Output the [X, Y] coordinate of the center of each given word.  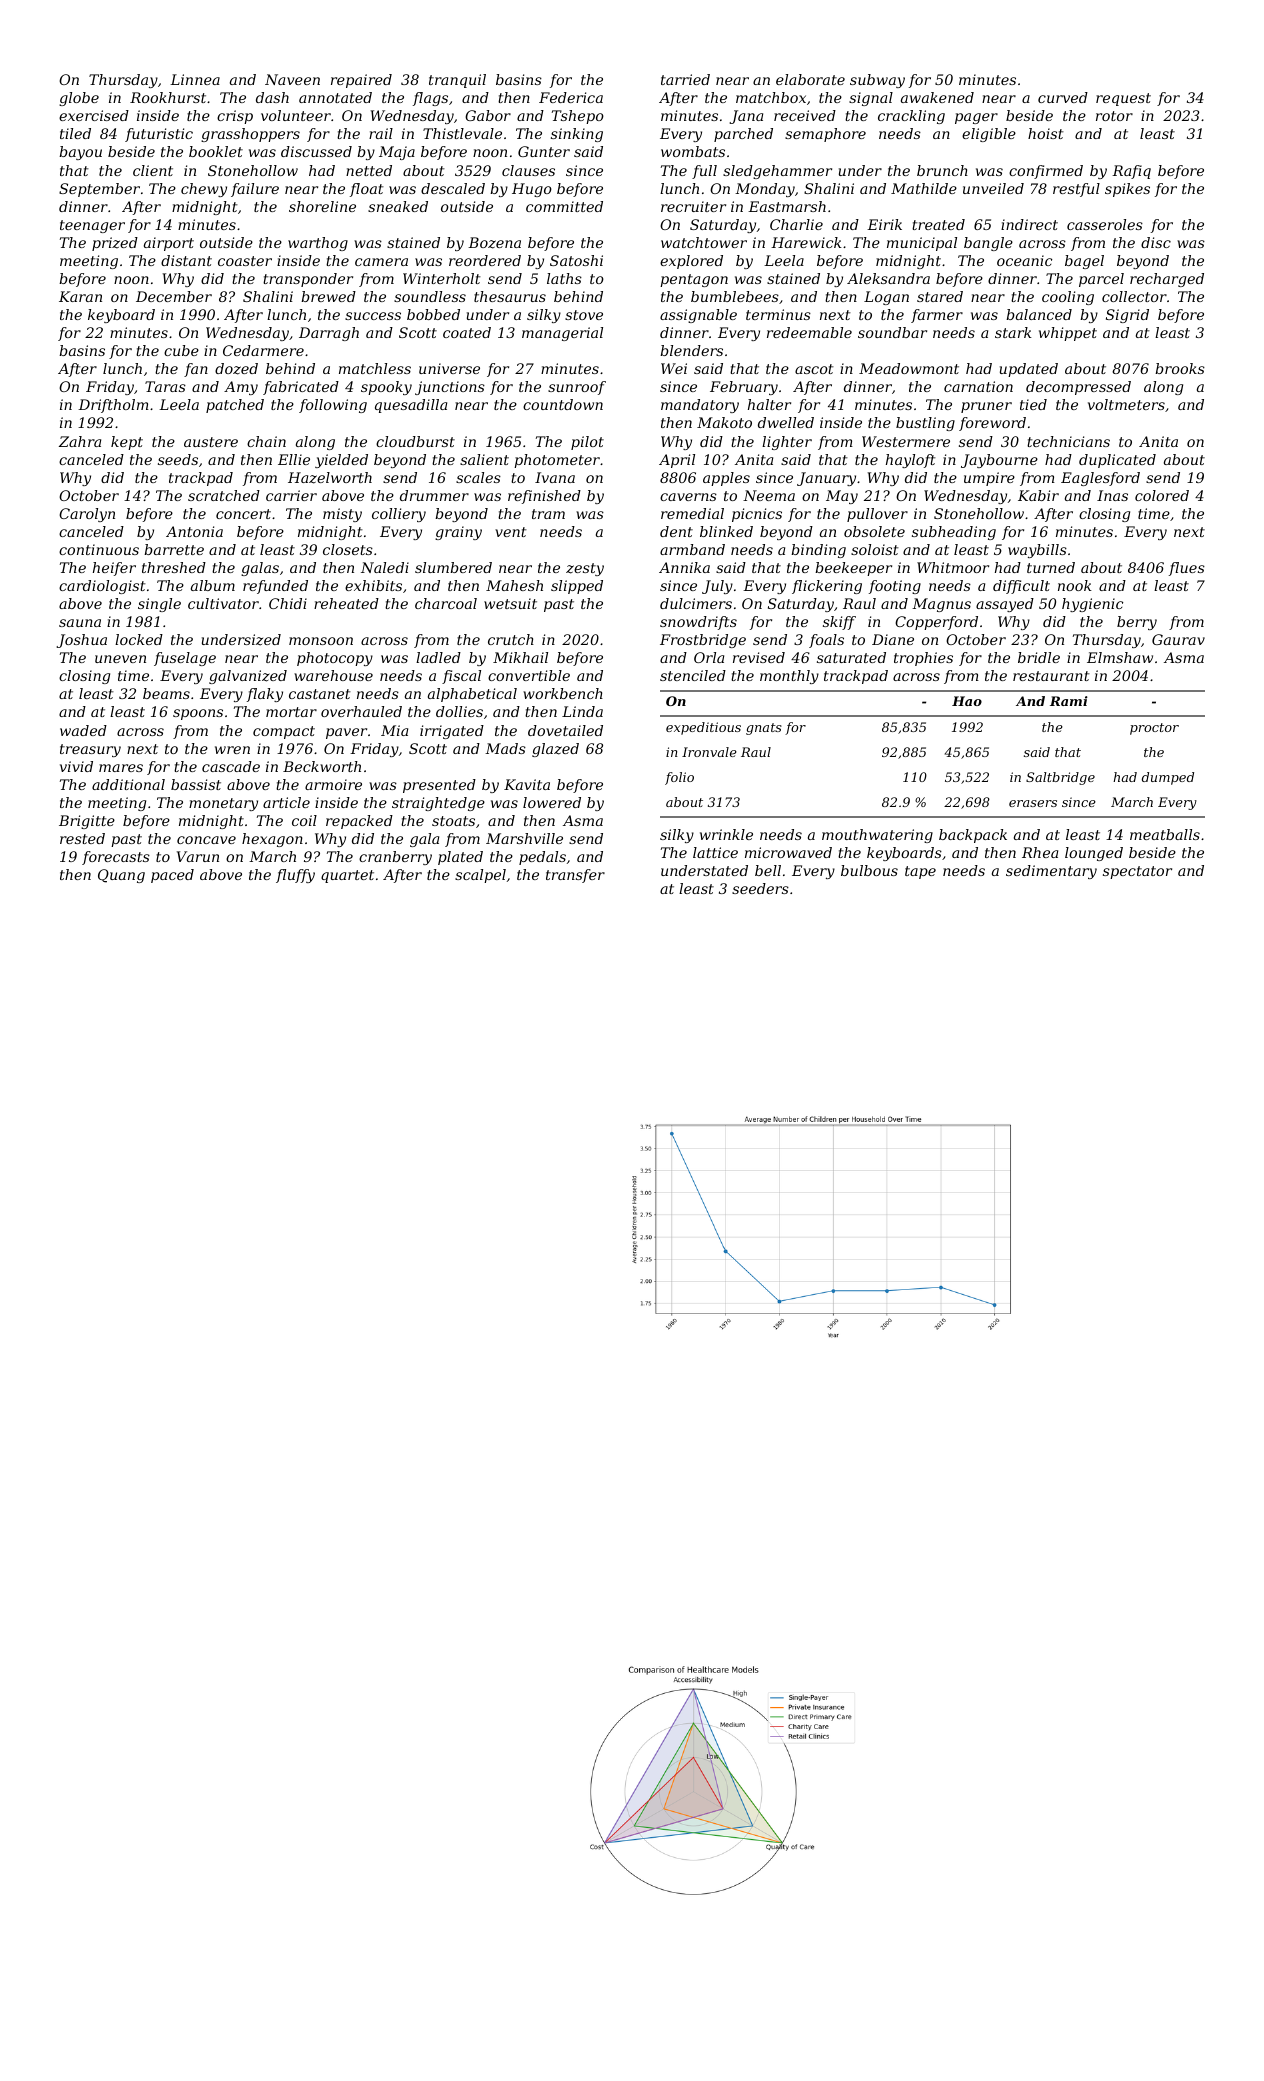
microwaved [788, 852]
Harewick [806, 242]
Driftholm [113, 406]
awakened [937, 97]
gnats [764, 729]
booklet [216, 151]
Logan [886, 298]
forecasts [116, 858]
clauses [528, 170]
